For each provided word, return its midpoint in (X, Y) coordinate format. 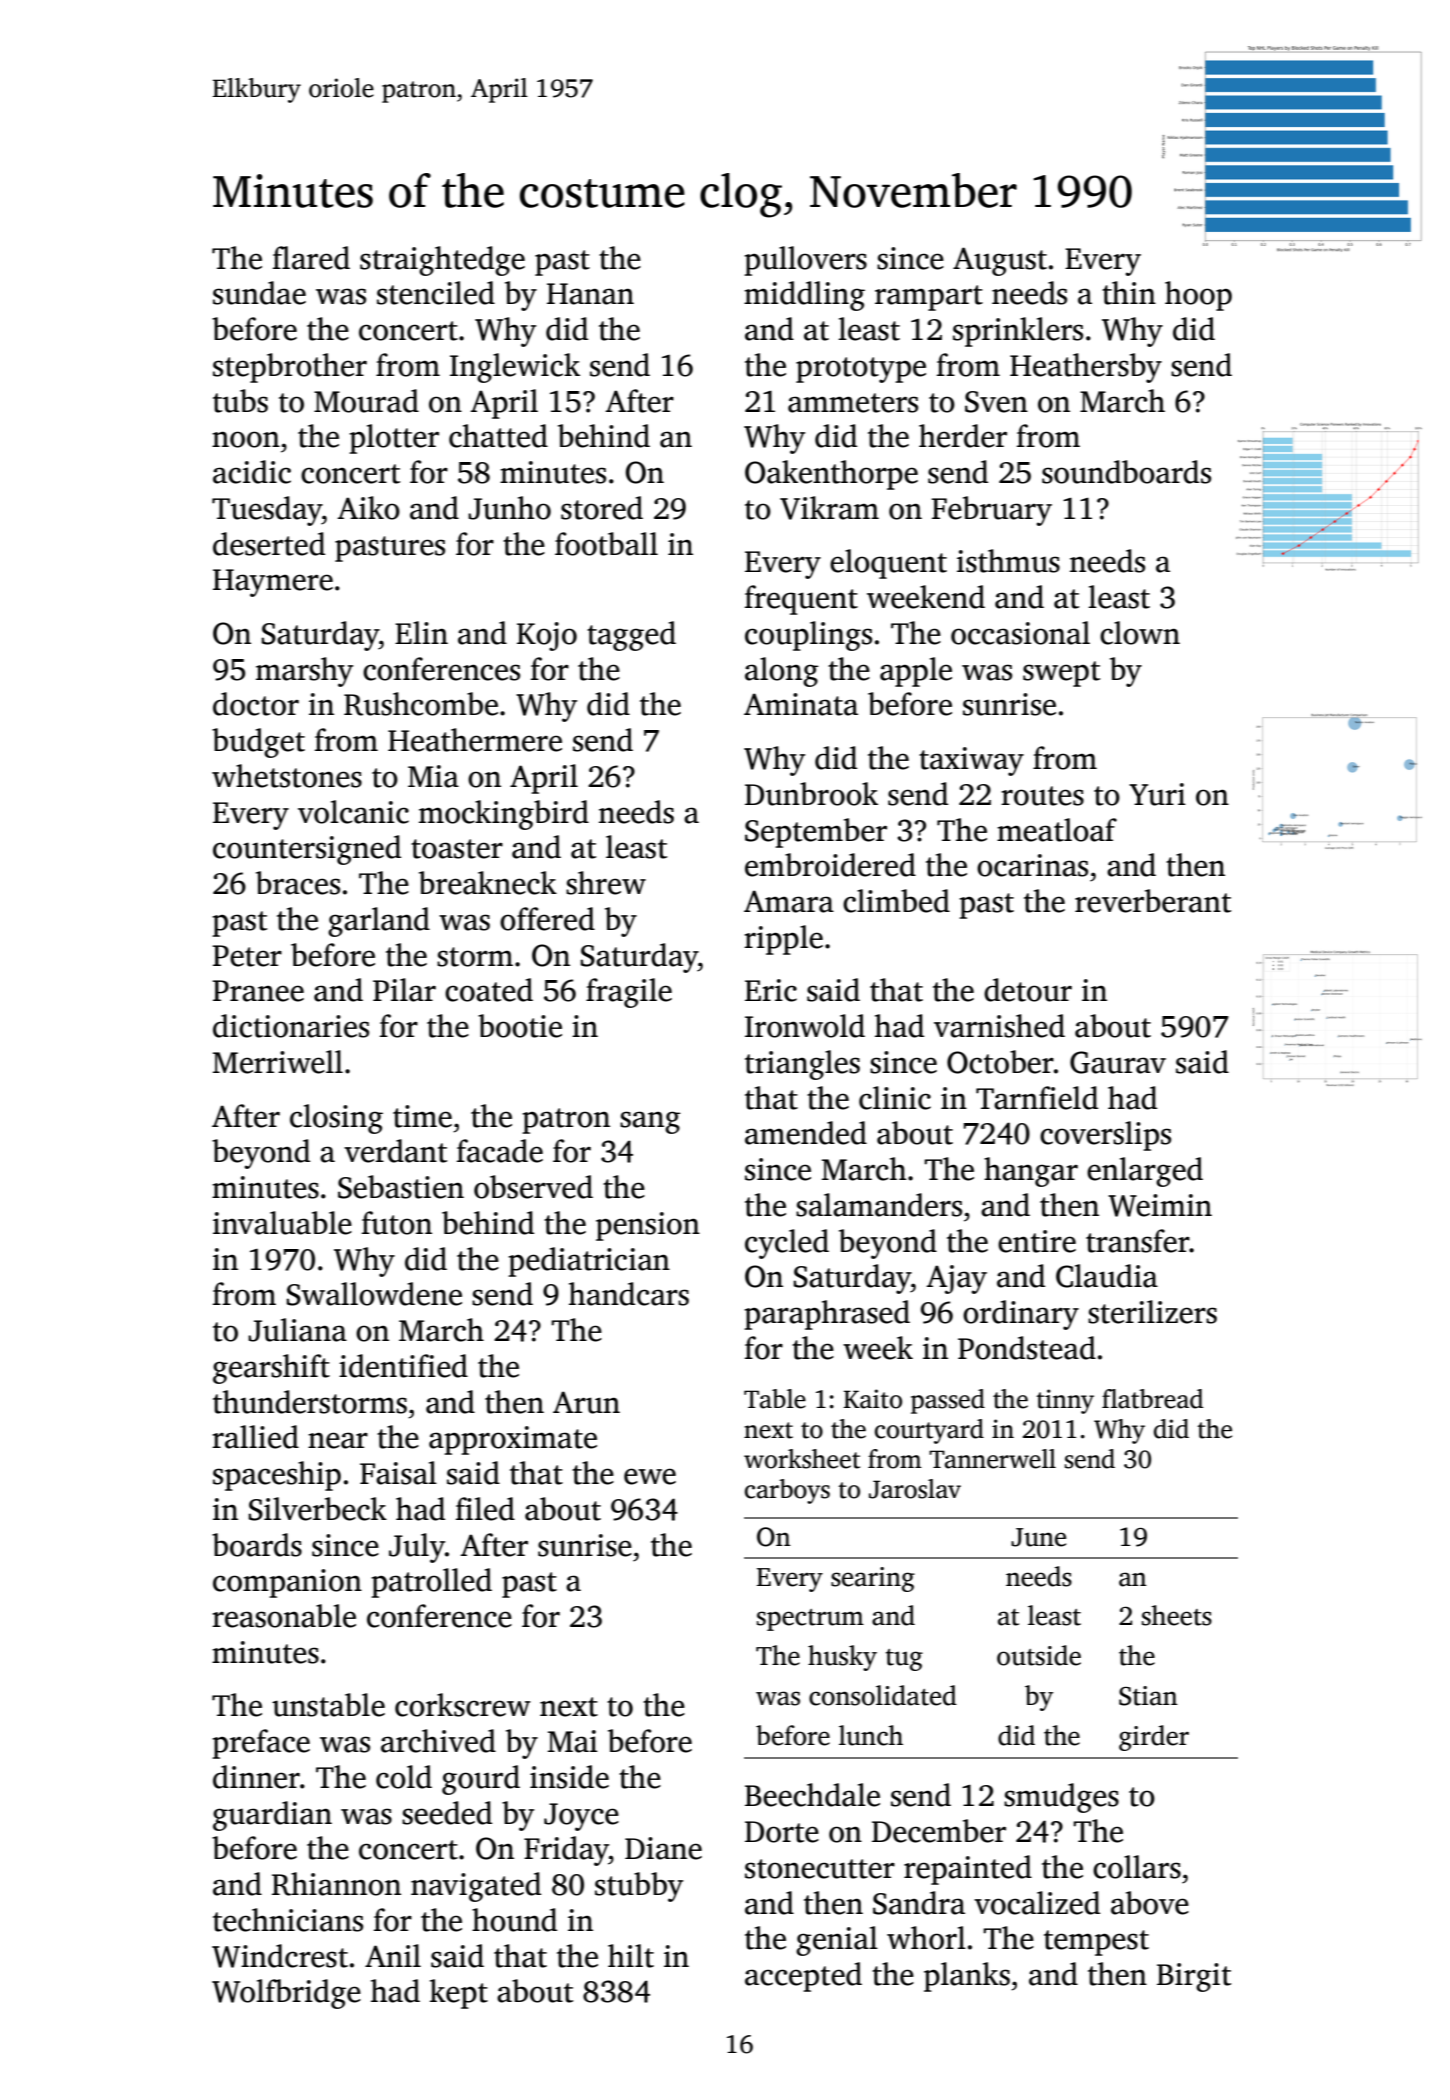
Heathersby (1086, 368)
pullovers (805, 261)
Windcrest (280, 1956)
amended (806, 1133)
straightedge (442, 261)
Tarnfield (1037, 1098)
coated (489, 990)
